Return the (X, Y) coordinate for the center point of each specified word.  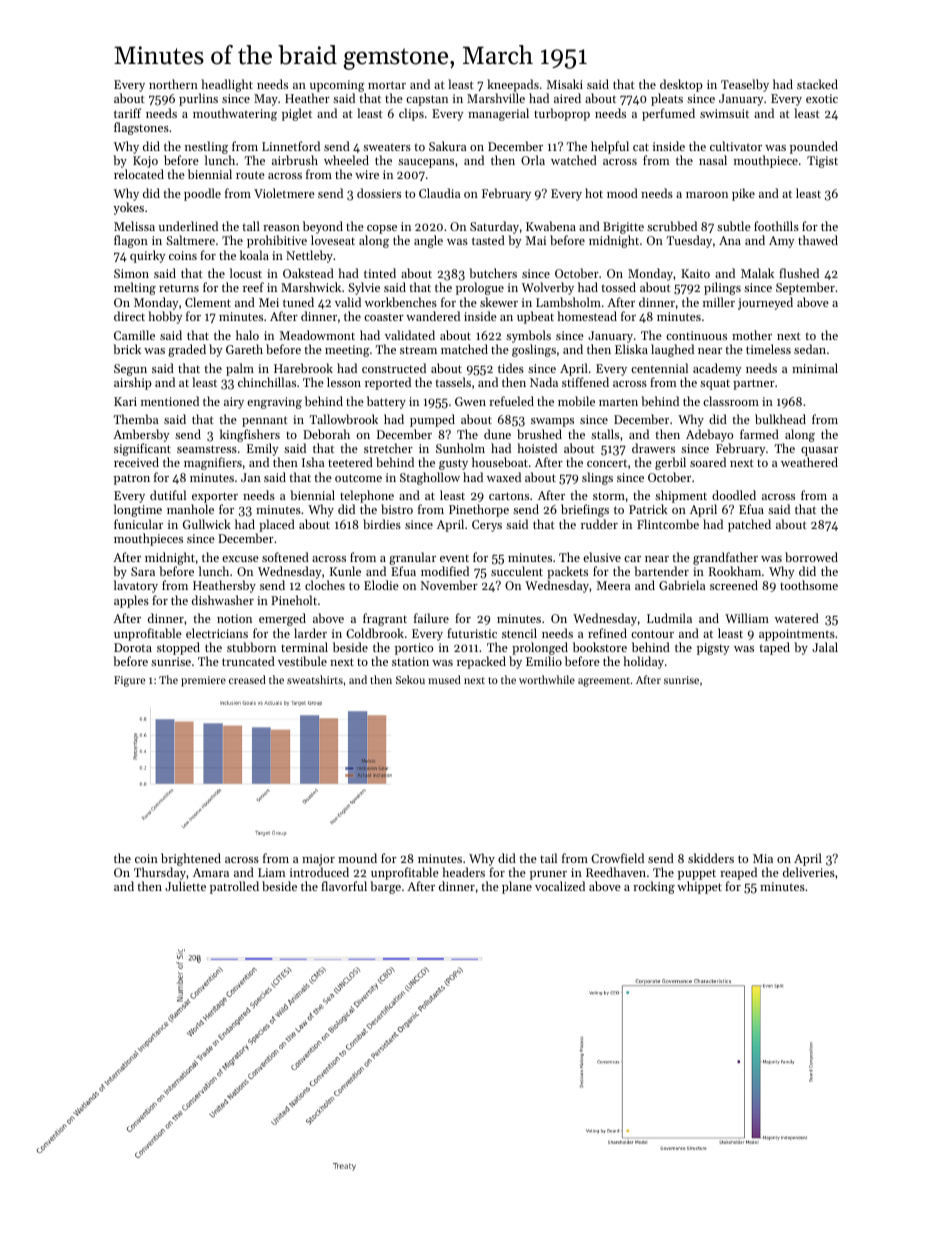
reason (281, 228)
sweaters (387, 147)
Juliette (185, 886)
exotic (822, 98)
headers (463, 872)
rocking (654, 887)
